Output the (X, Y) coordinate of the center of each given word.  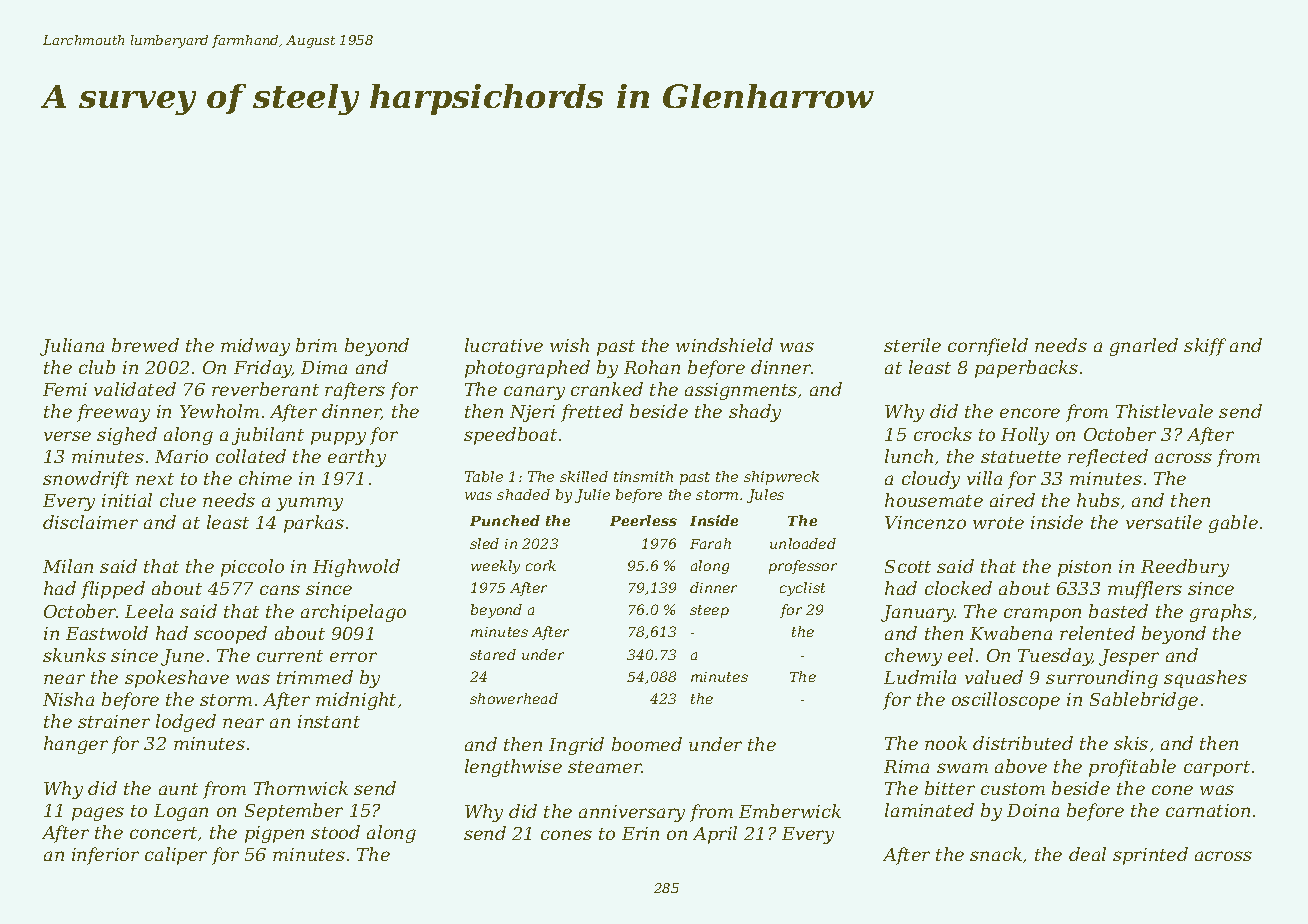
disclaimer (90, 522)
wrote (998, 523)
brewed (145, 345)
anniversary (632, 813)
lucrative (504, 345)
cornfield (988, 347)
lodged (186, 723)
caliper (176, 856)
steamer (605, 767)
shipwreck (781, 478)
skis (1131, 743)
